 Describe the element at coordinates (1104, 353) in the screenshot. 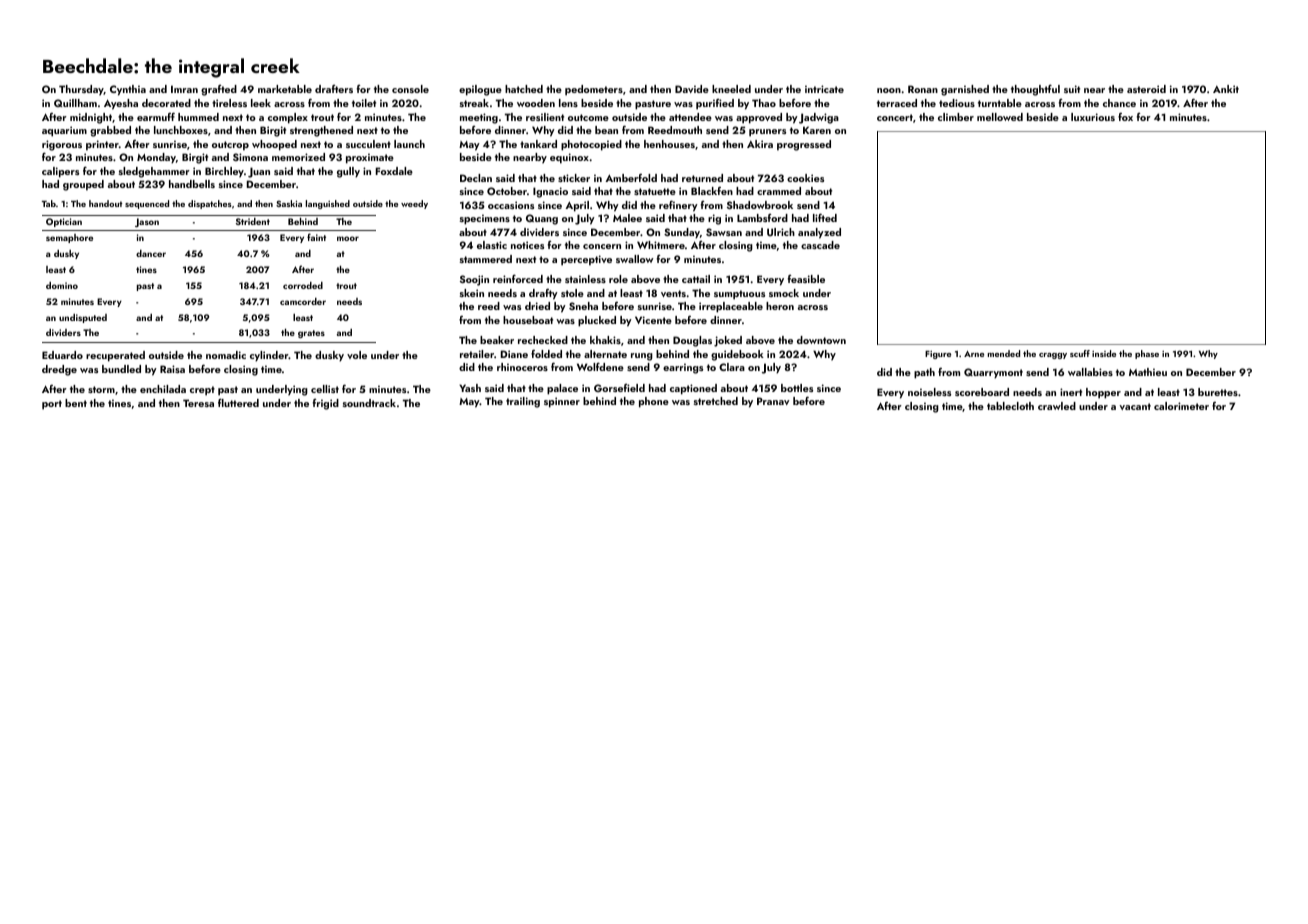

I see `inside` at that location.
